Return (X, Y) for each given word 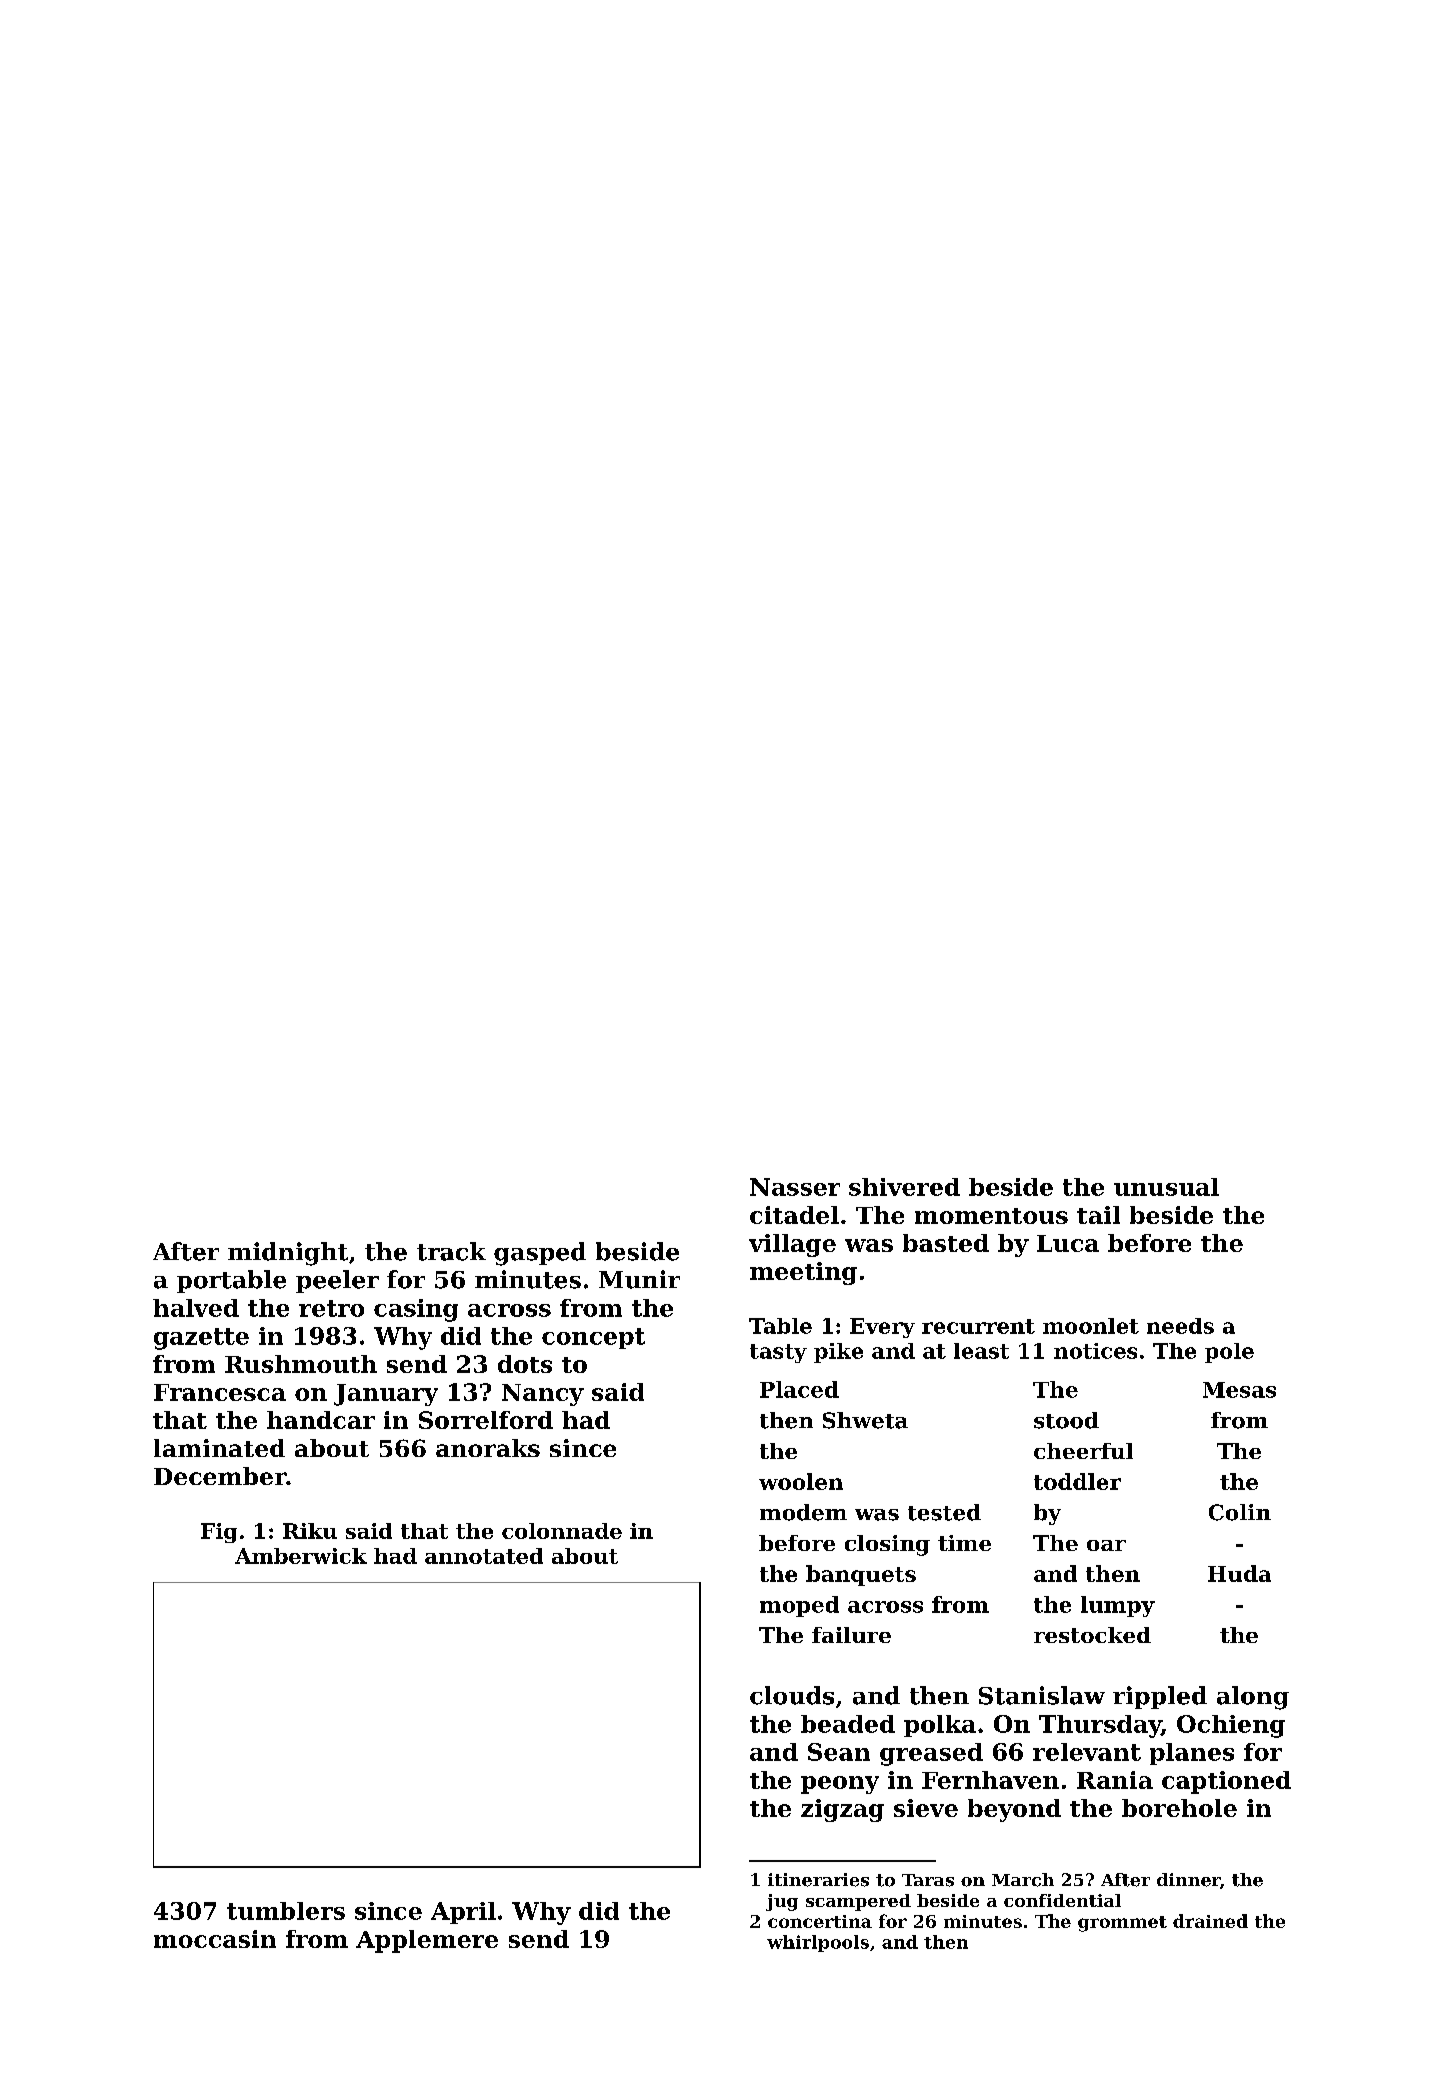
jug (782, 1902)
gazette (201, 1339)
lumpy (1118, 1606)
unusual (1166, 1187)
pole (1229, 1353)
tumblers (286, 1911)
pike (838, 1353)
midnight (288, 1254)
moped (799, 1606)
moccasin (215, 1939)
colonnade (562, 1531)
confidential (1062, 1900)
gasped (540, 1254)
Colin (1240, 1512)
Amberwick (301, 1556)
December (220, 1476)
